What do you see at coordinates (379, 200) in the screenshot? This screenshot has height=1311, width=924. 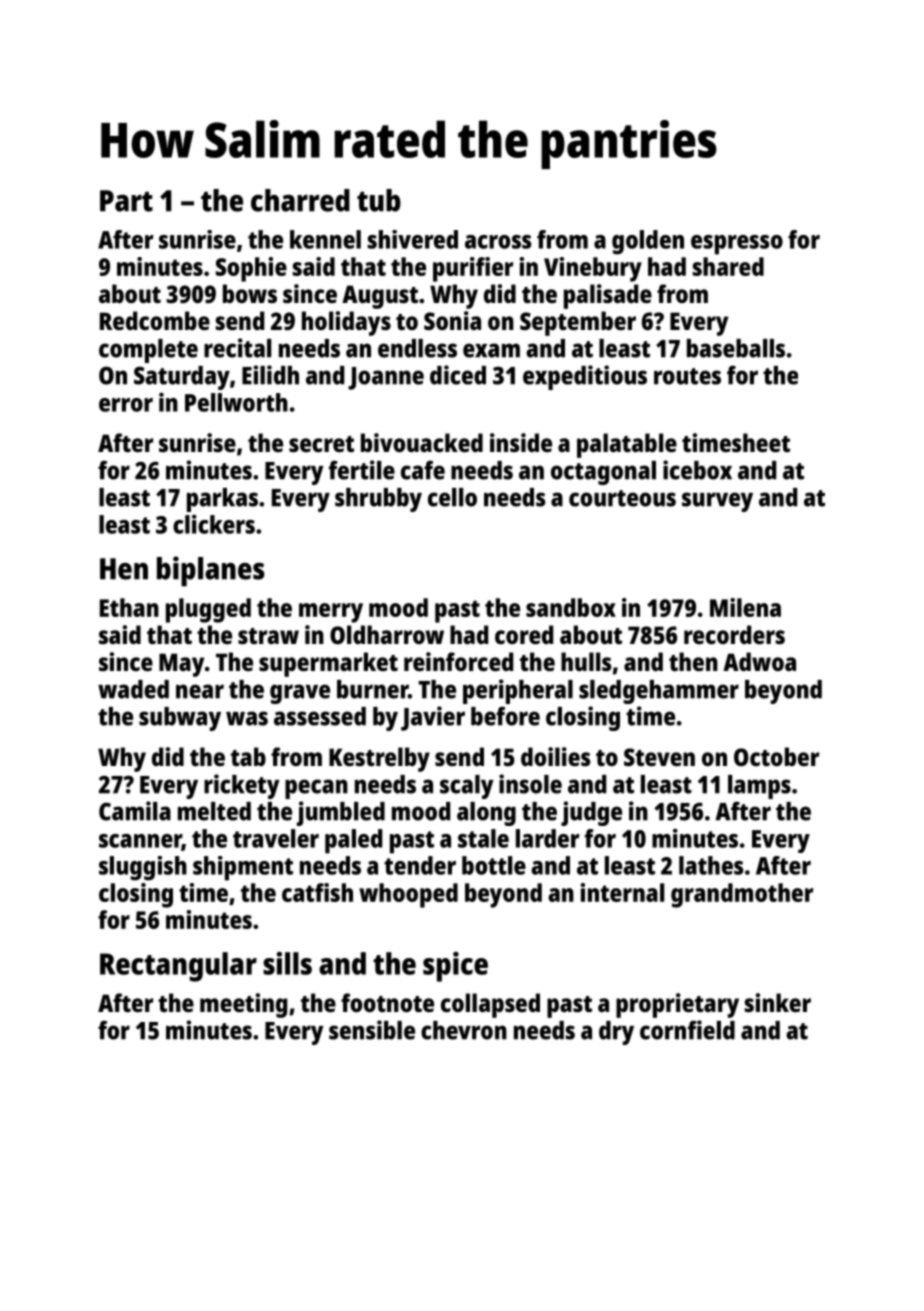 I see `tub` at bounding box center [379, 200].
